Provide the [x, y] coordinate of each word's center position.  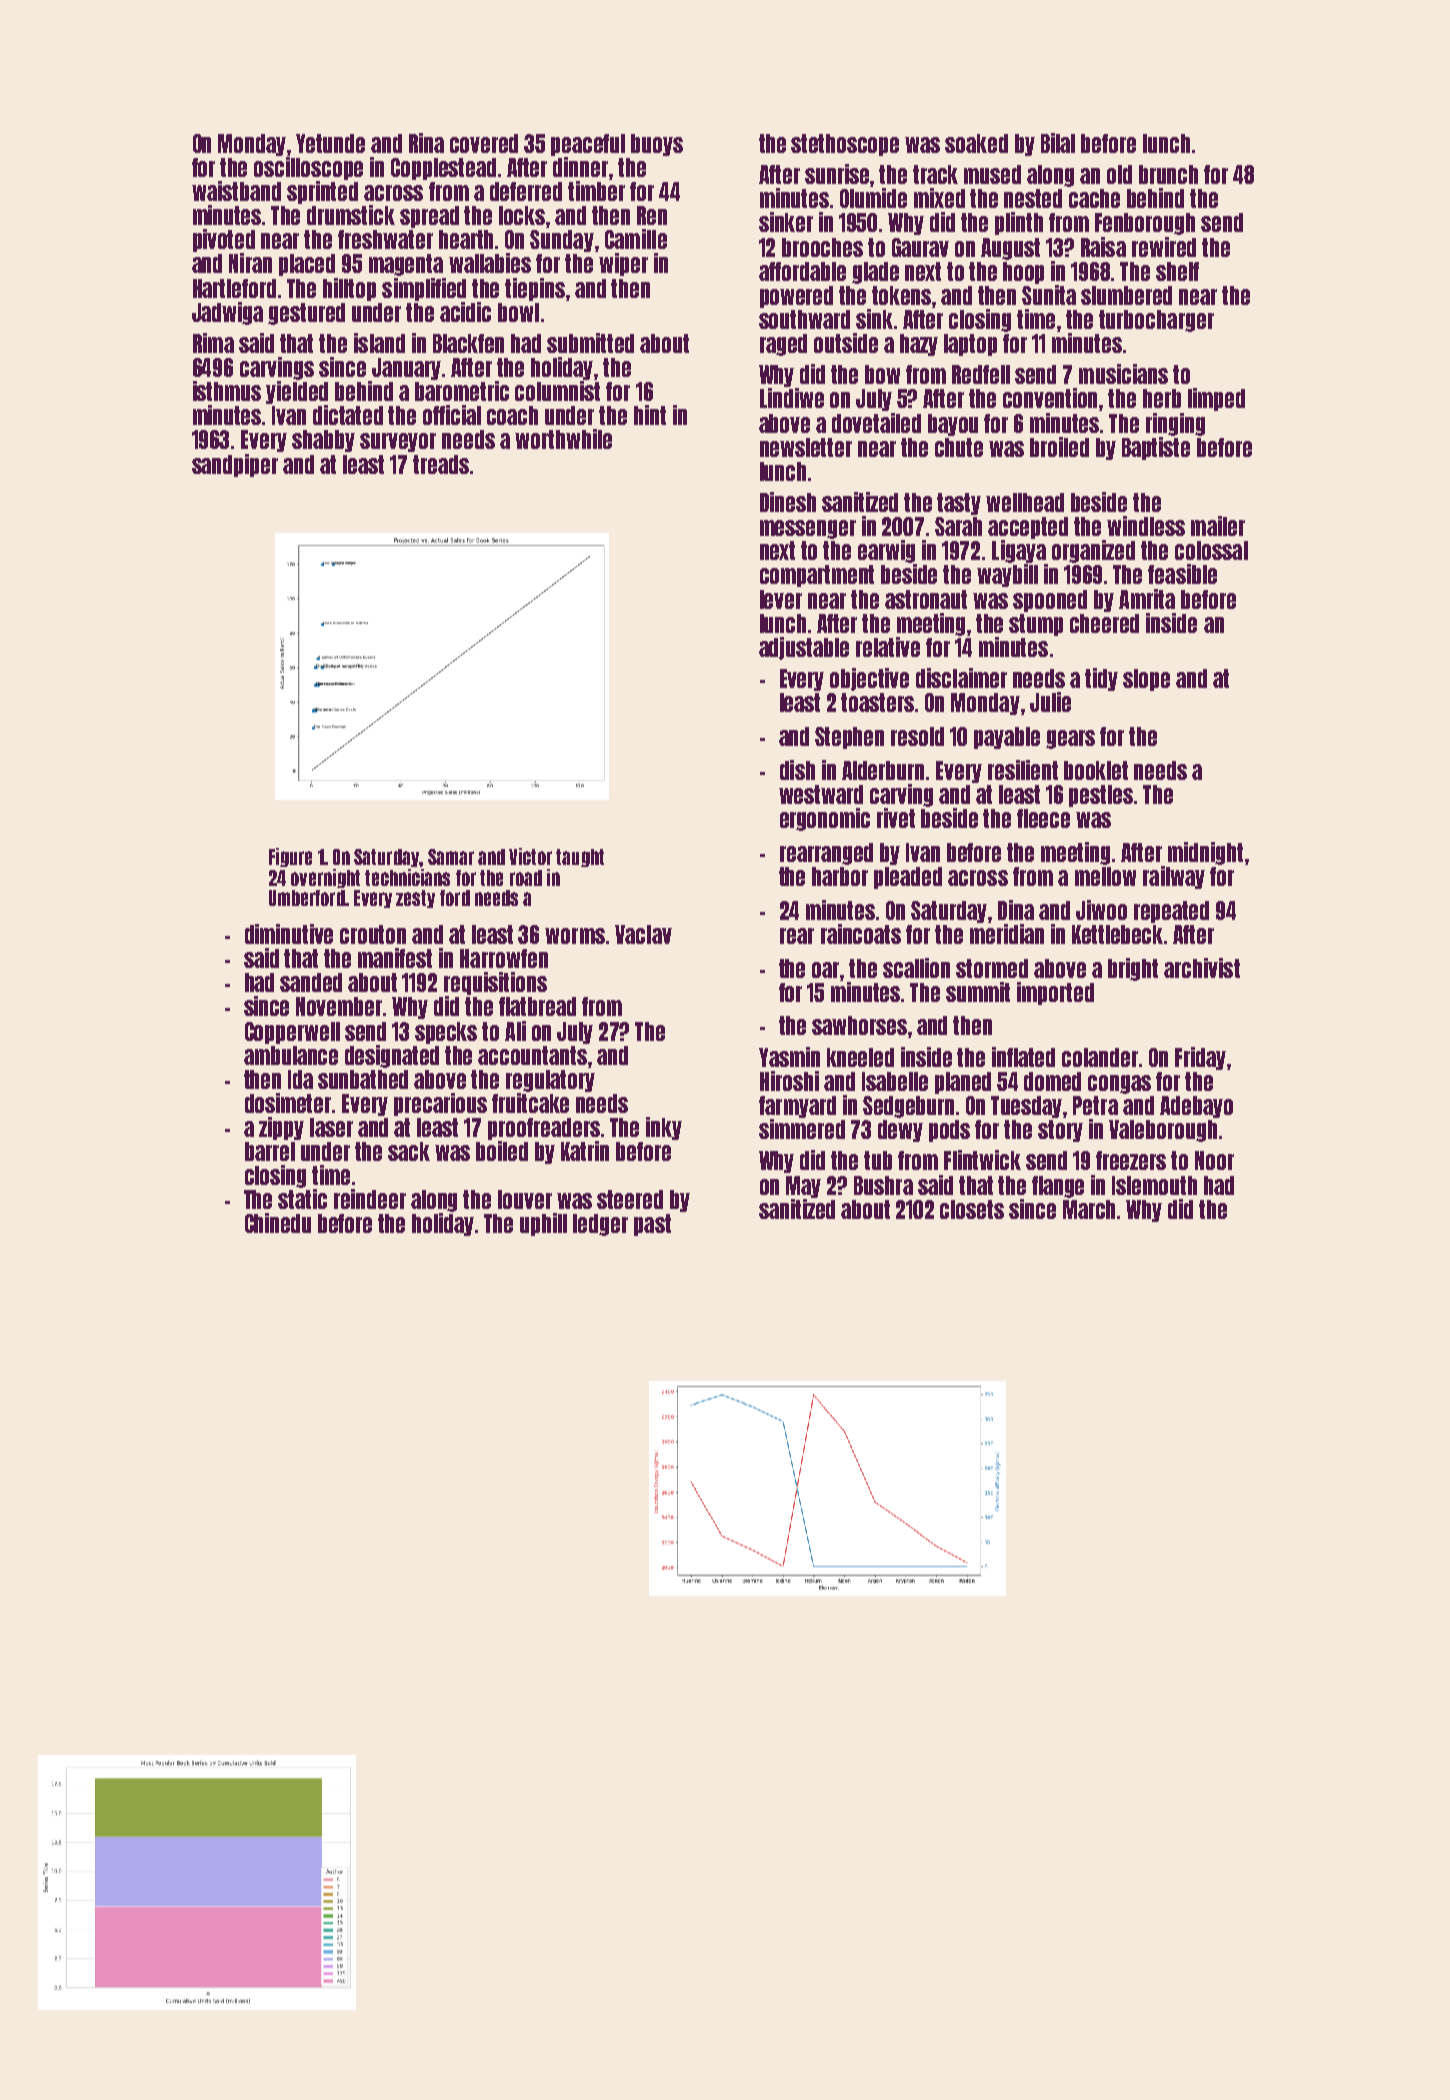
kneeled [860, 1057]
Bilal [1058, 143]
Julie [1050, 702]
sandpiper [235, 465]
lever [781, 599]
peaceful [588, 145]
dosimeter [288, 1103]
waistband [236, 191]
